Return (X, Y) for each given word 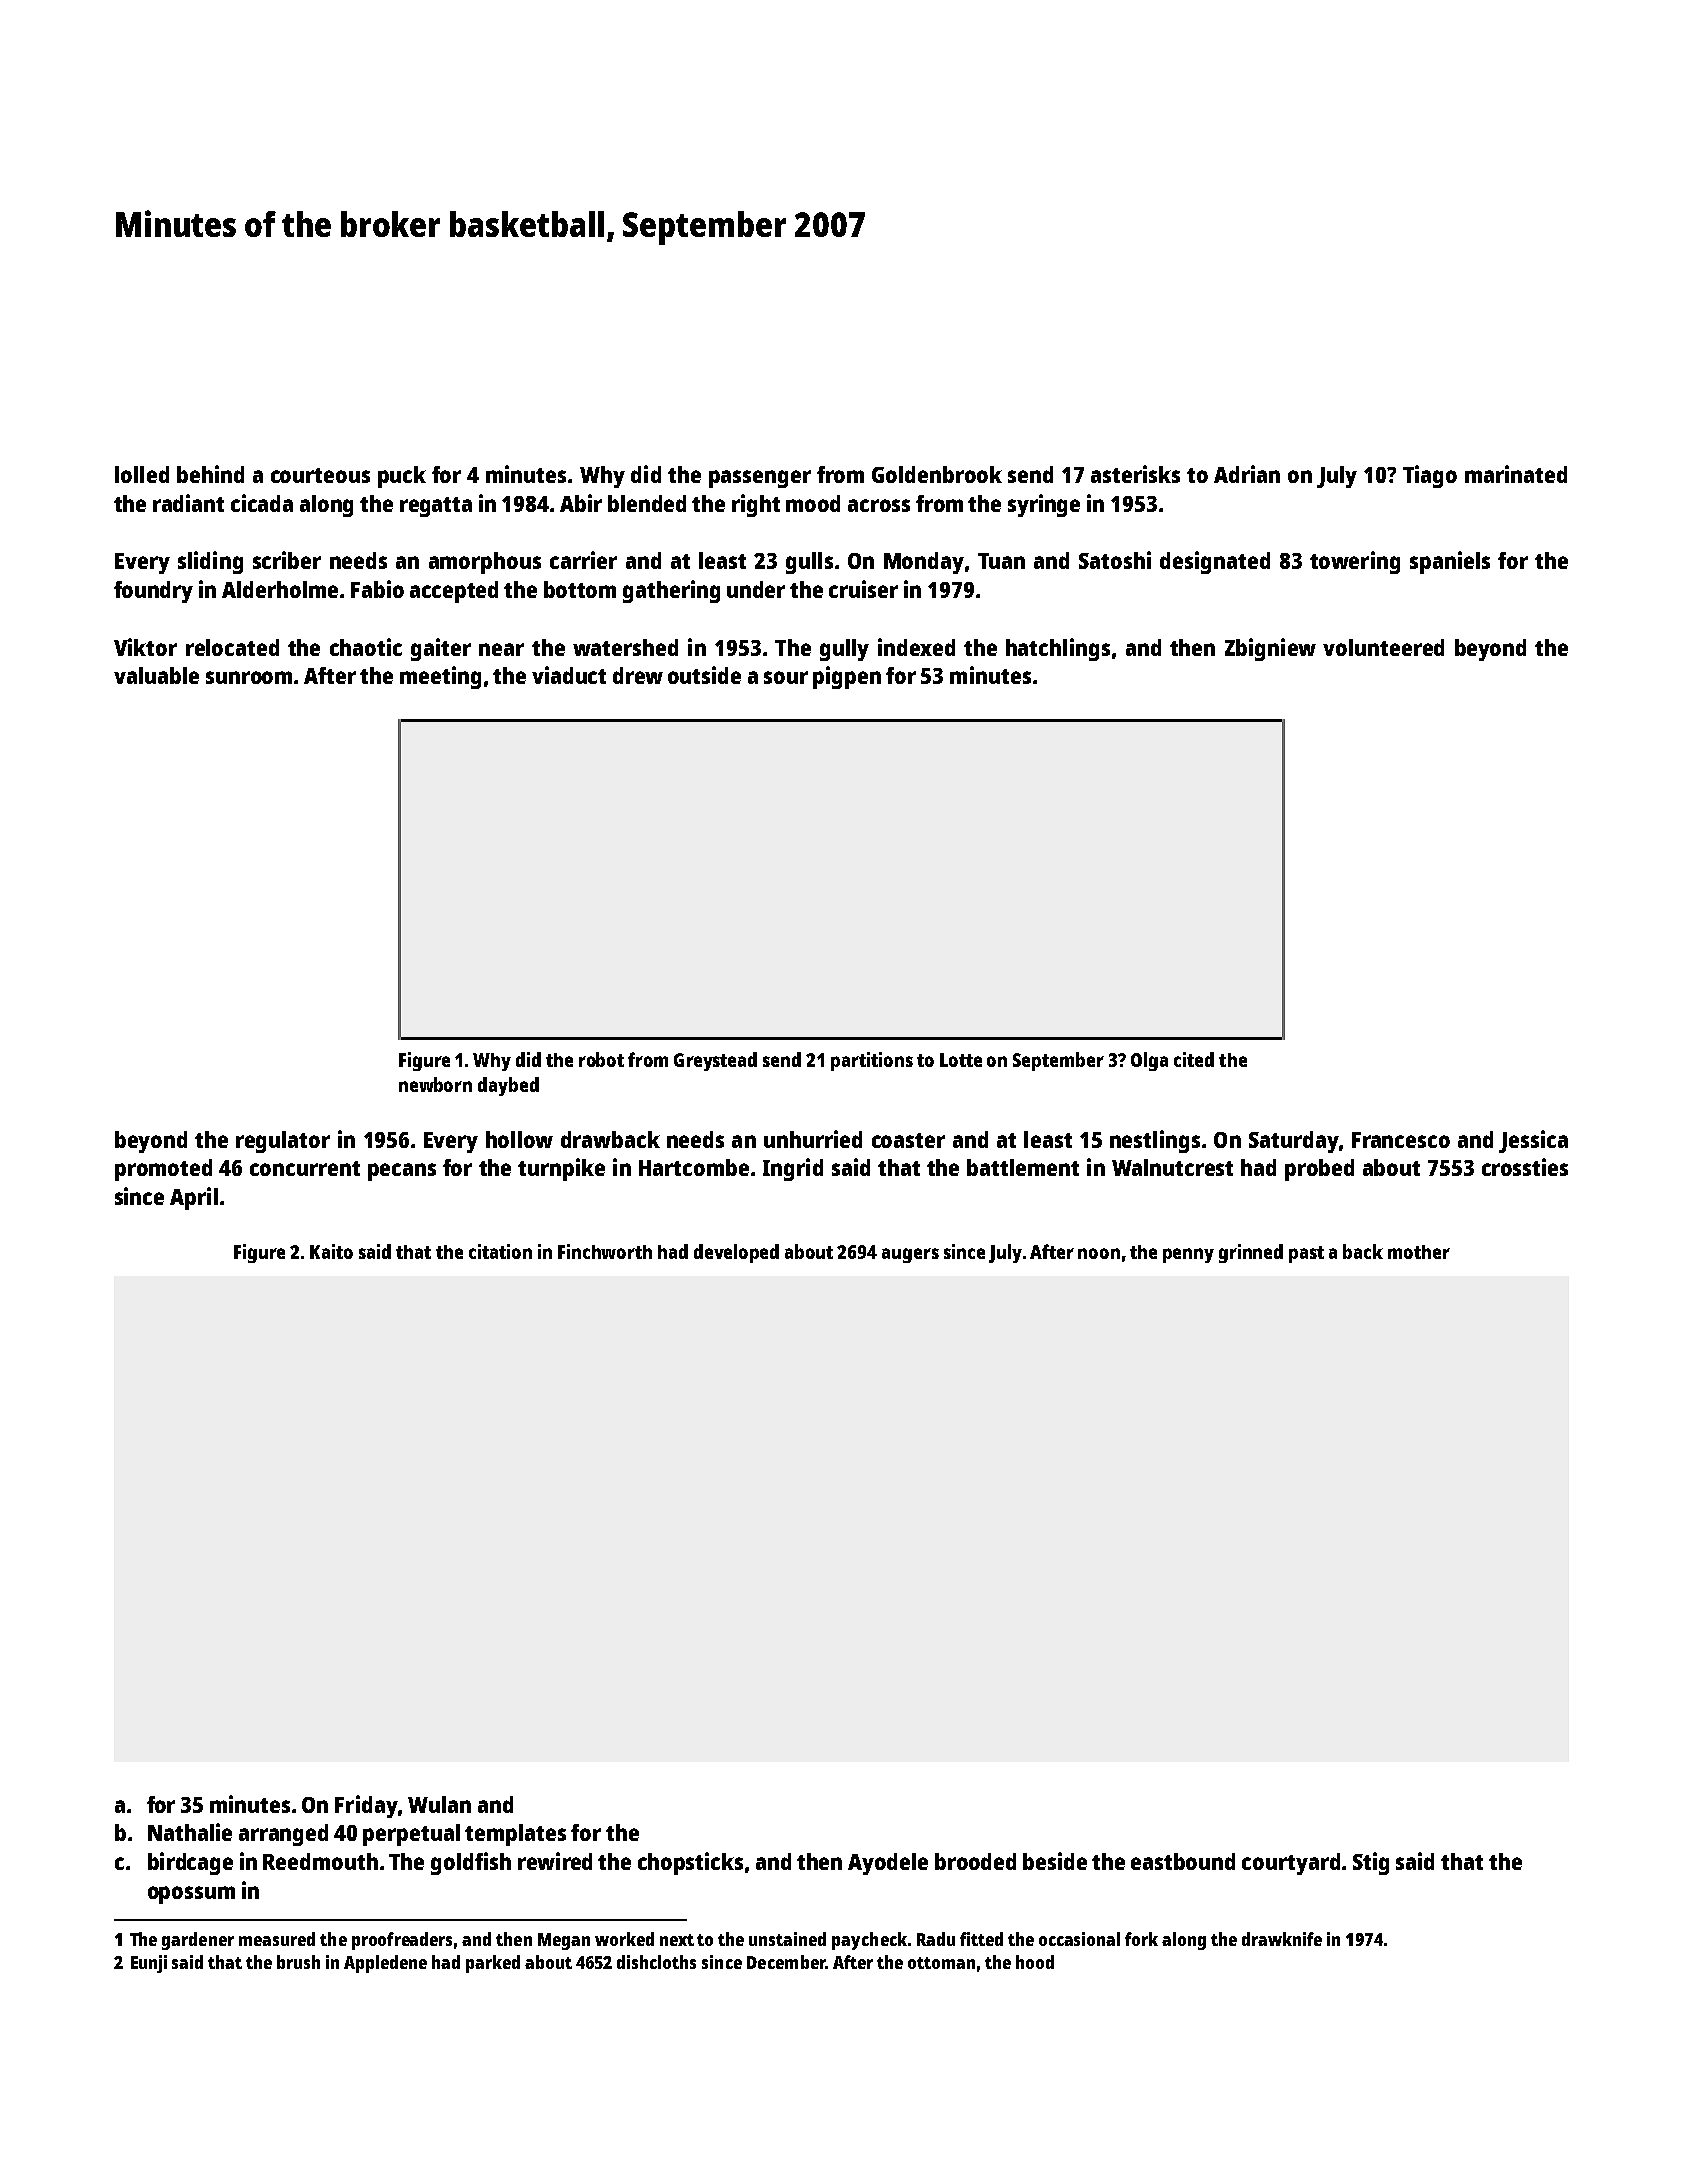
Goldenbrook (937, 474)
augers (910, 1255)
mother (1419, 1252)
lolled (142, 474)
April (194, 1198)
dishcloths (656, 1962)
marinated (1516, 474)
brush (298, 1962)
